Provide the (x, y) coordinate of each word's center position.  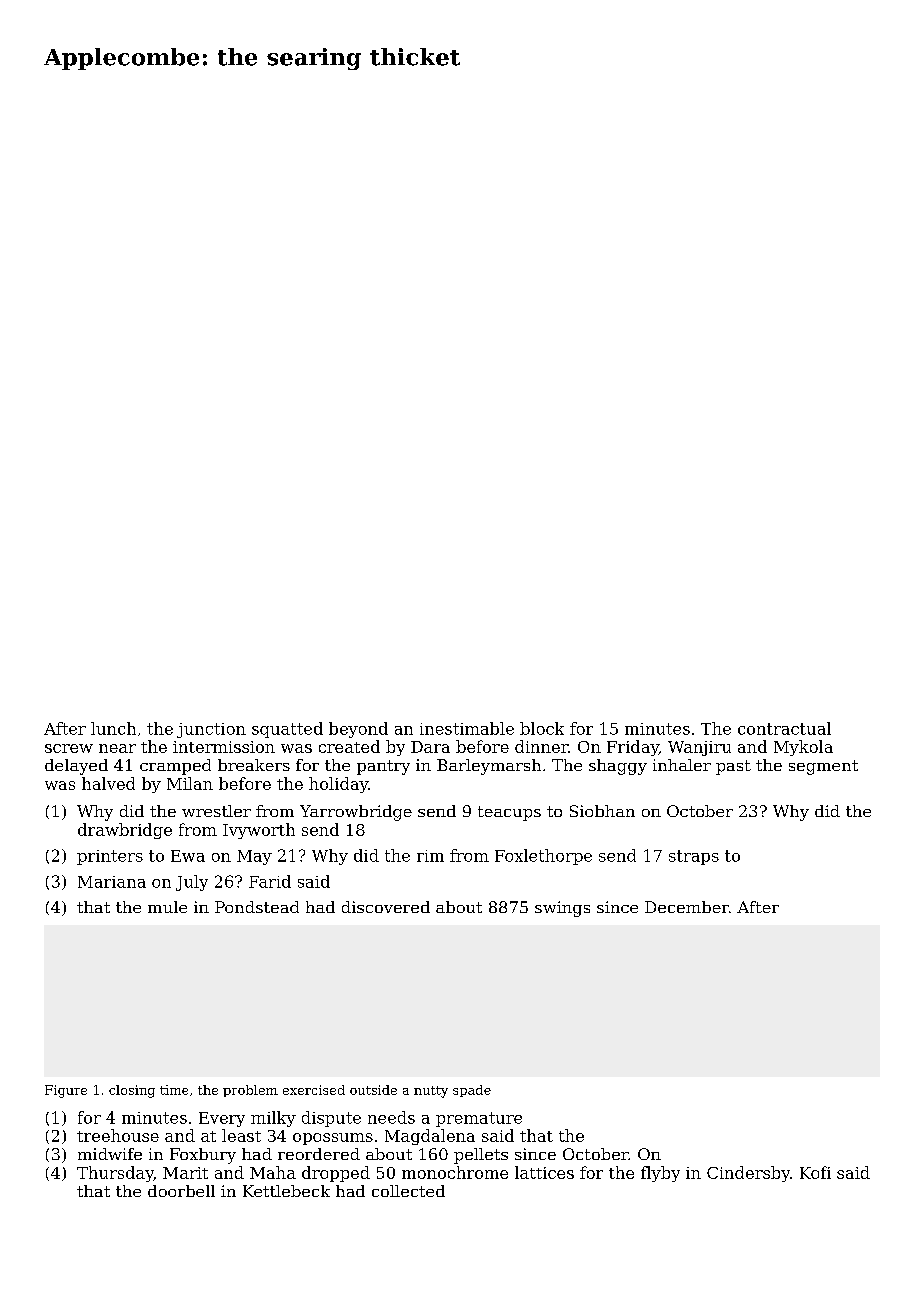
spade (472, 1091)
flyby (660, 1174)
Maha (273, 1172)
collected (408, 1191)
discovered (386, 907)
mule (167, 907)
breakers (254, 765)
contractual (784, 728)
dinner (541, 746)
